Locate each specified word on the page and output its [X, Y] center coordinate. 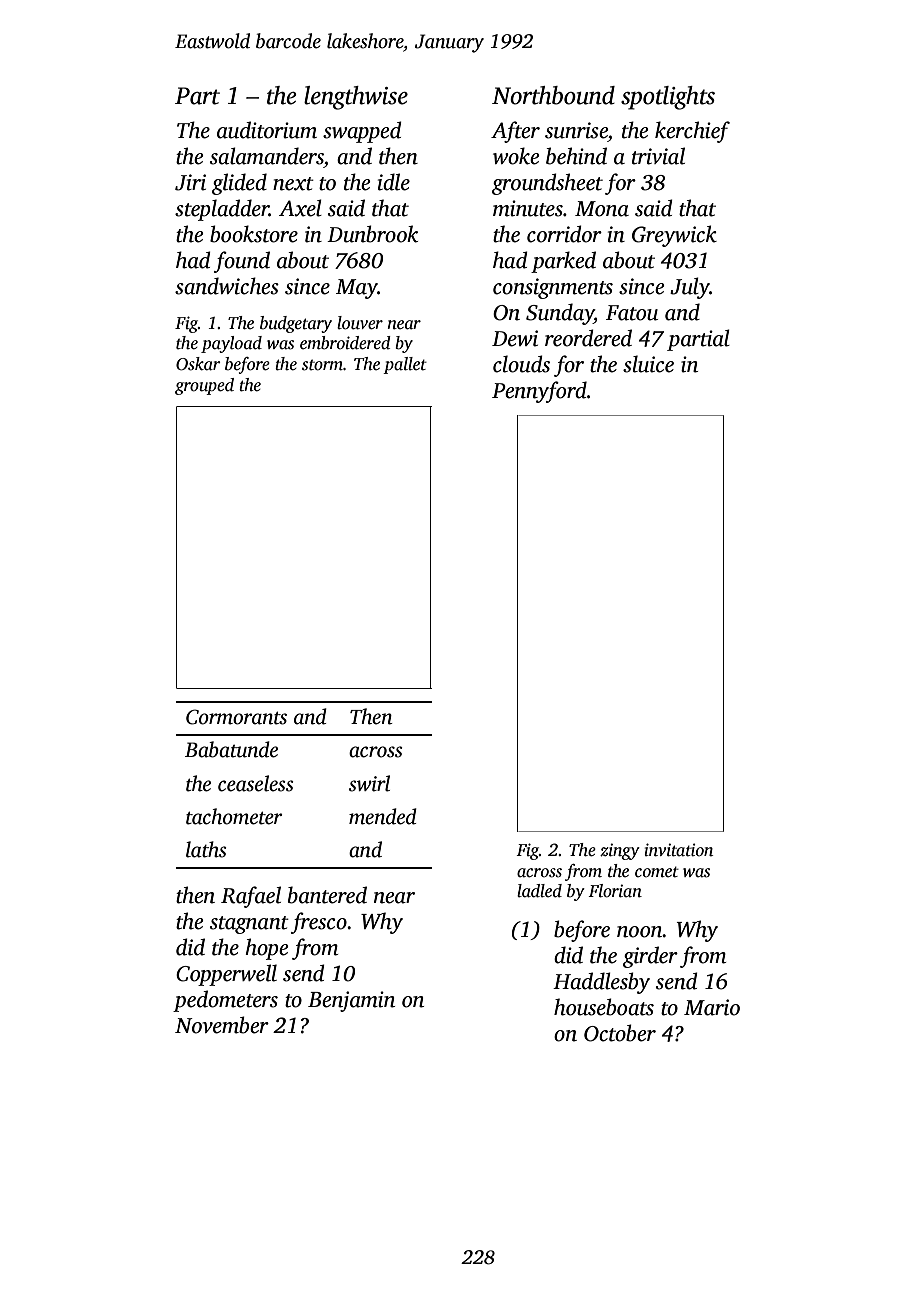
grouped [204, 386]
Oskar [198, 364]
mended [383, 816]
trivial [658, 156]
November [222, 1025]
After [515, 132]
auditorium [267, 130]
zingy [620, 851]
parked [563, 262]
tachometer [234, 816]
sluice [648, 364]
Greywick [674, 236]
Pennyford [539, 392]
